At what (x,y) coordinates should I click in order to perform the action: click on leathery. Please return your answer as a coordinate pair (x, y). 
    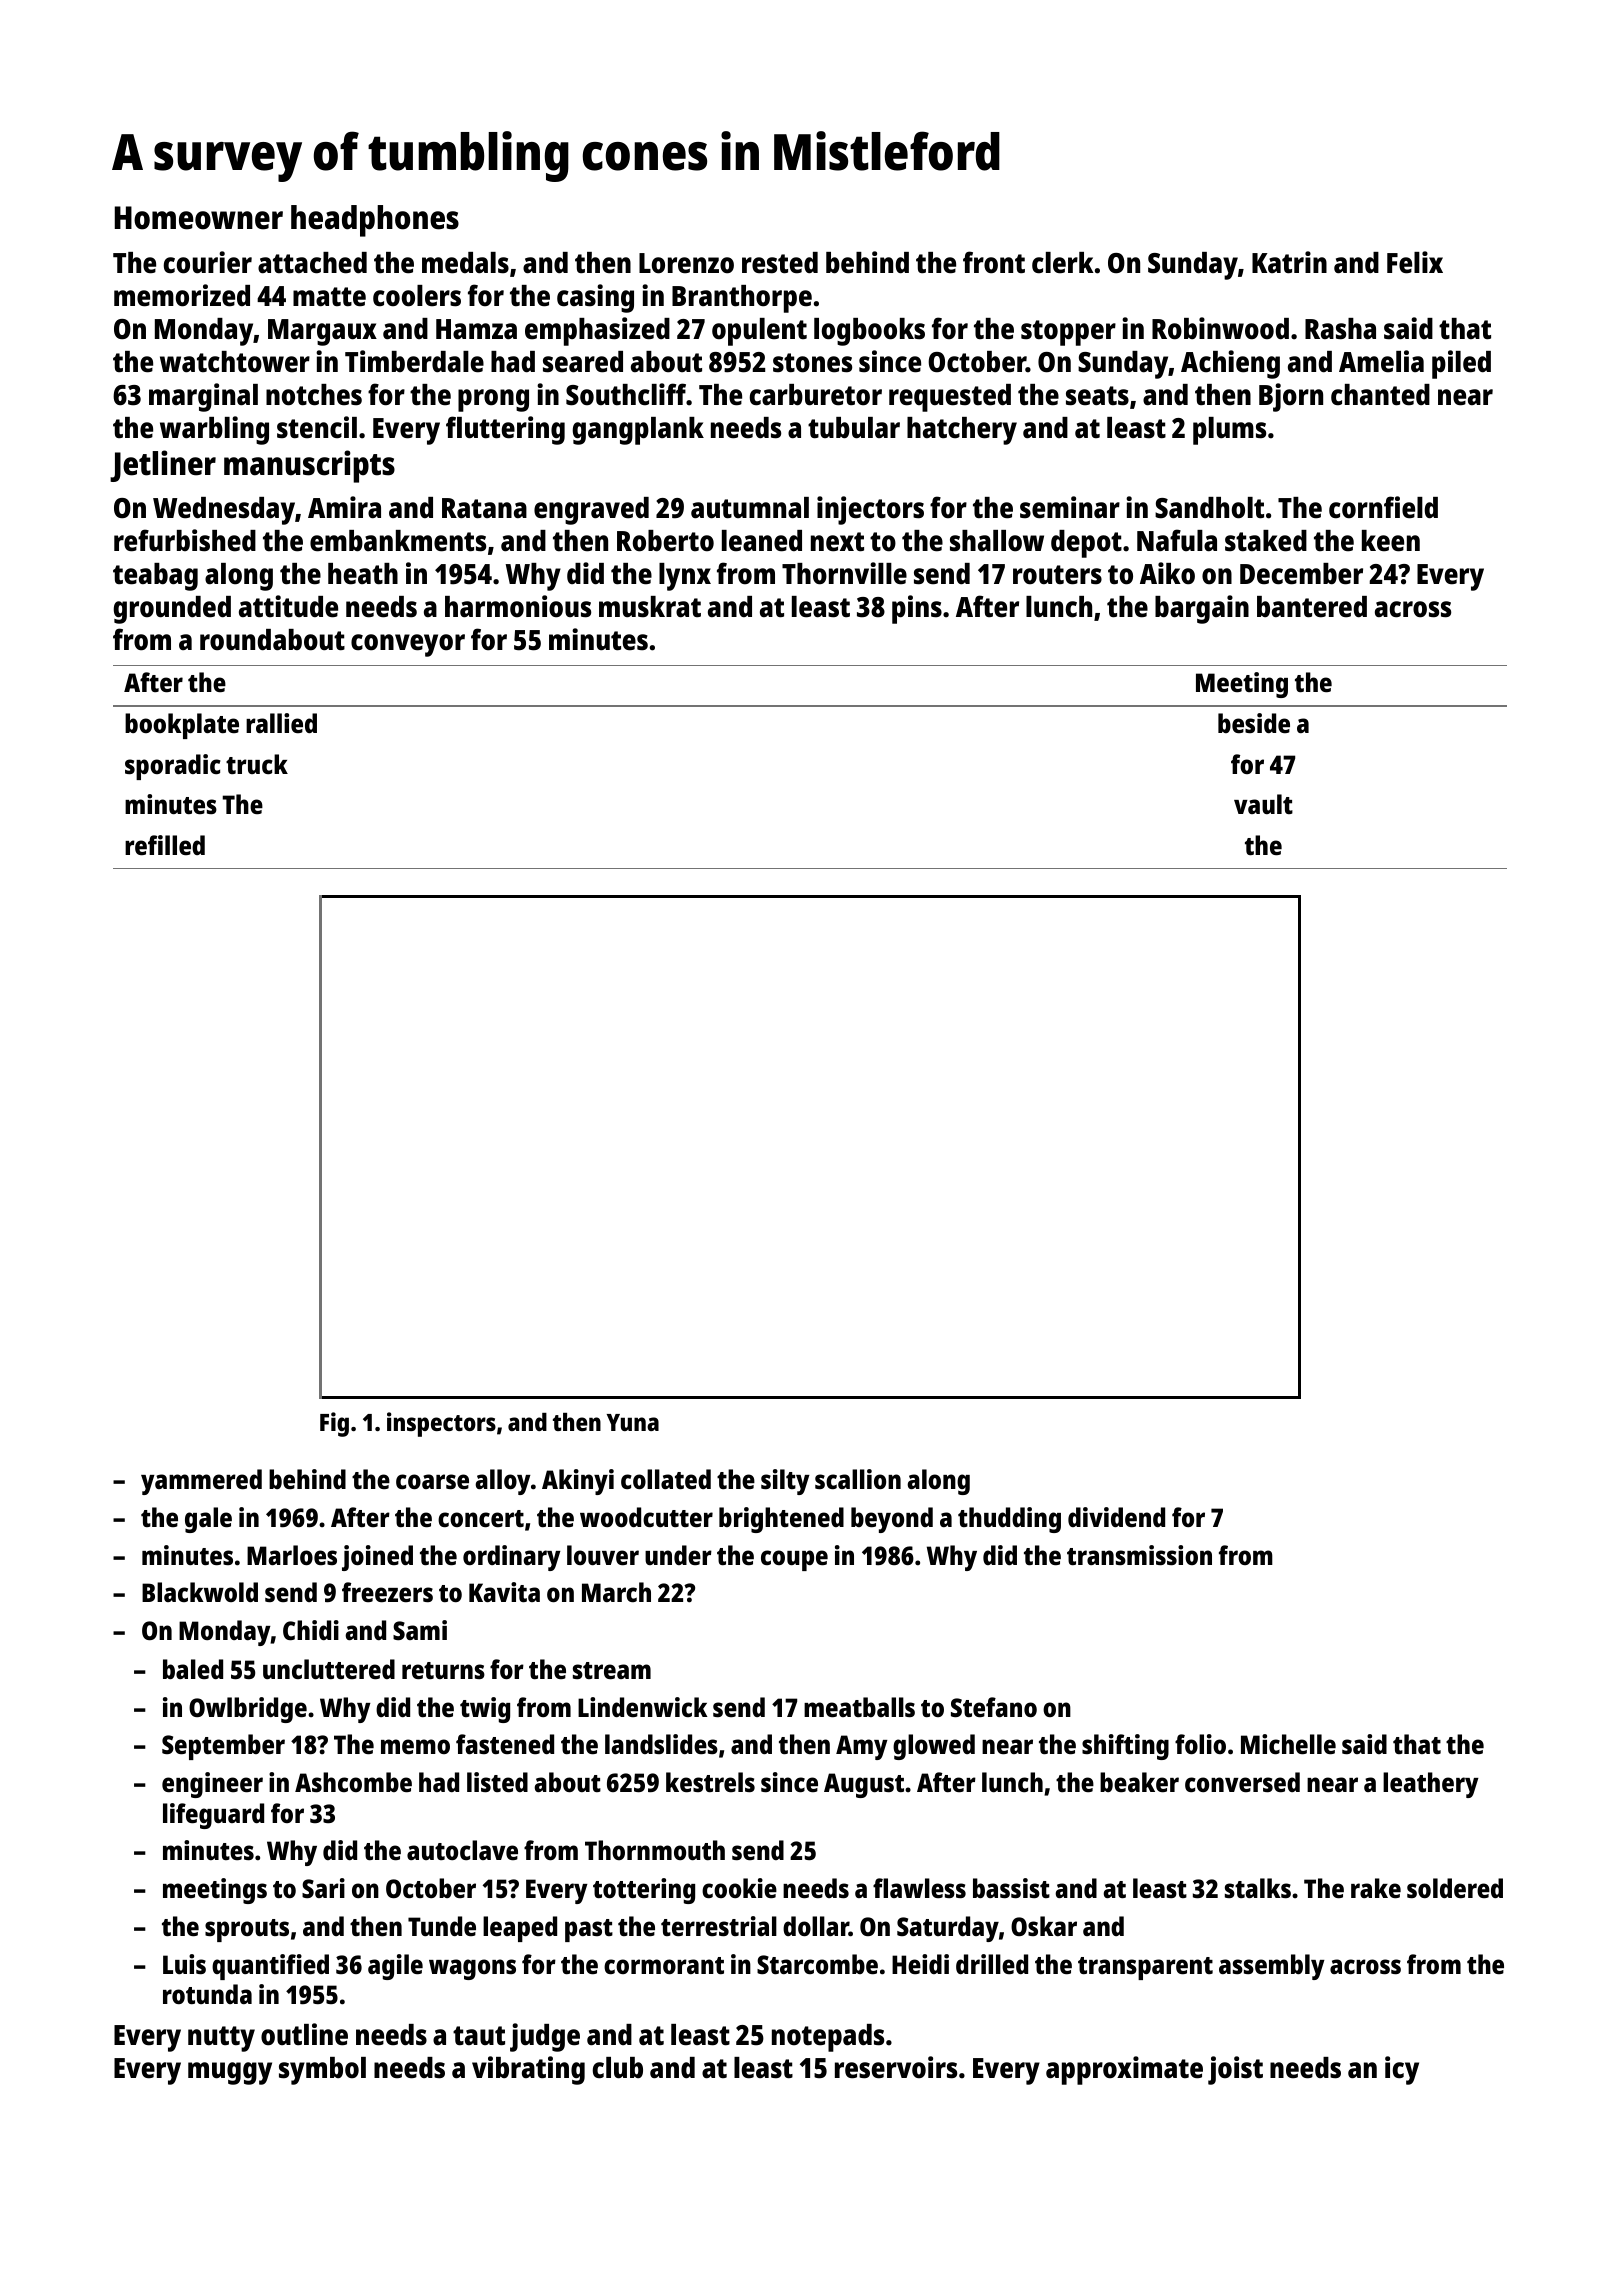
    Looking at the image, I should click on (1431, 1785).
